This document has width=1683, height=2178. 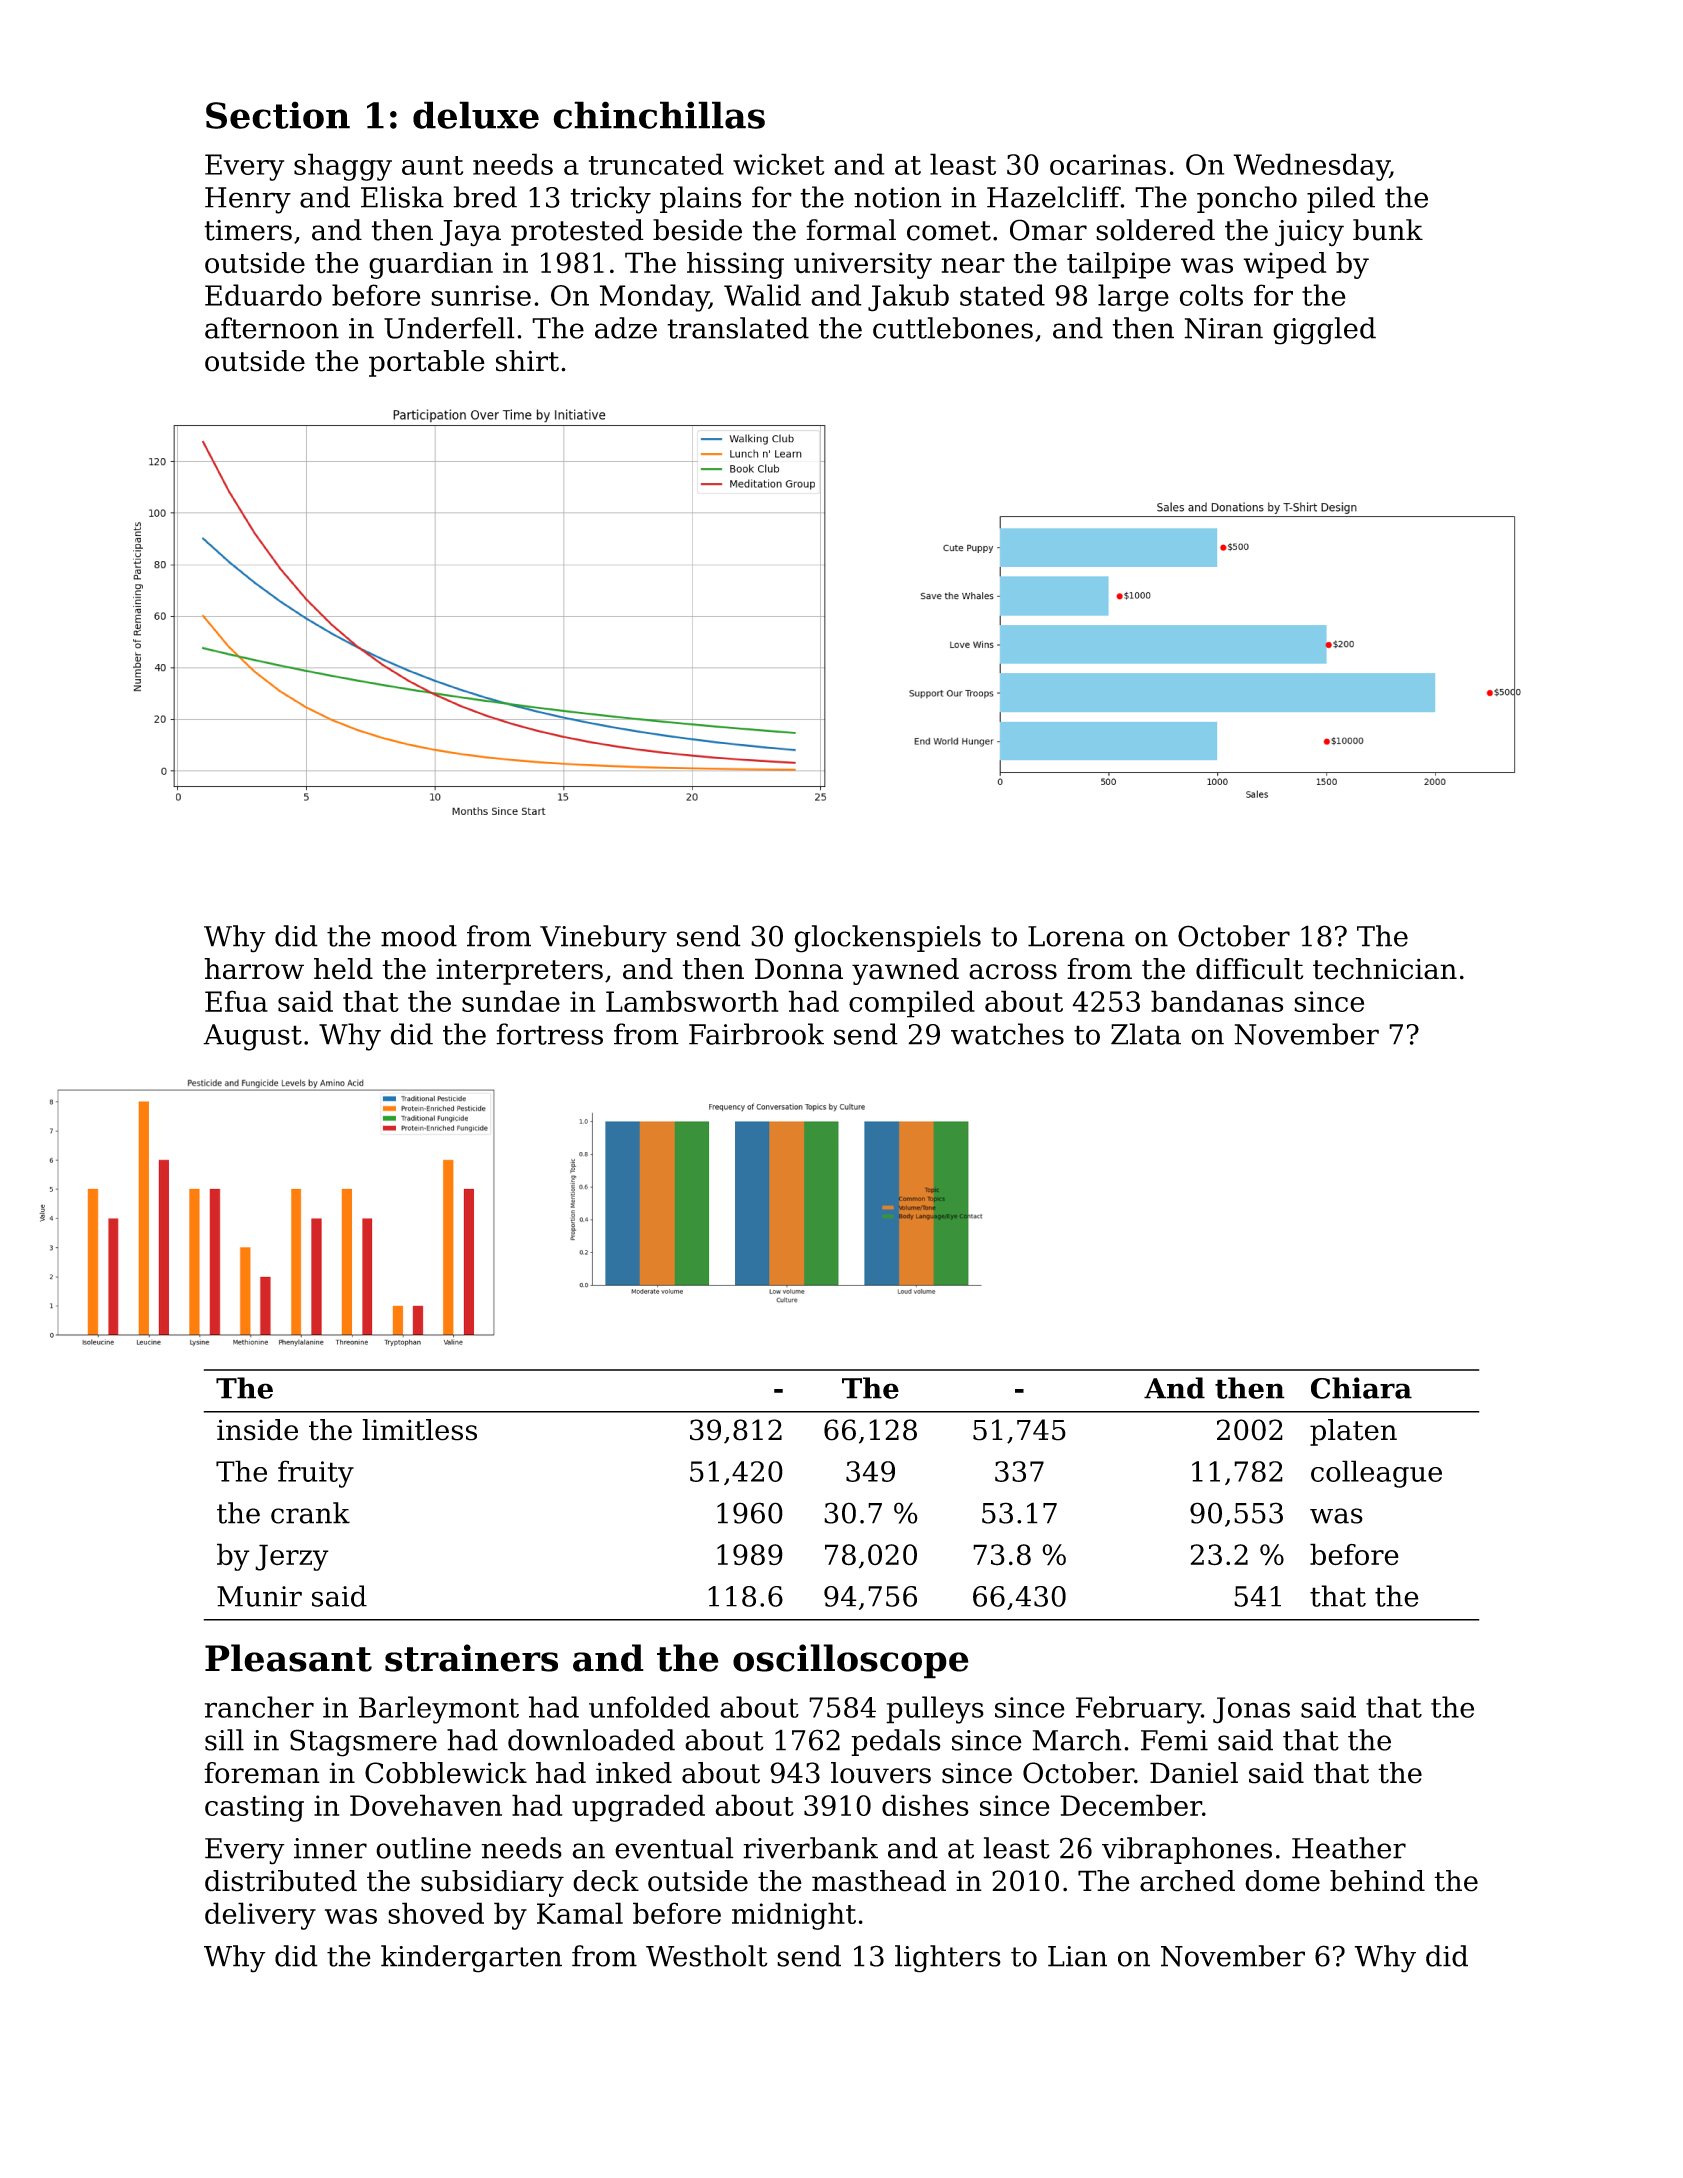 What do you see at coordinates (1108, 164) in the document?
I see `ocarinas` at bounding box center [1108, 164].
